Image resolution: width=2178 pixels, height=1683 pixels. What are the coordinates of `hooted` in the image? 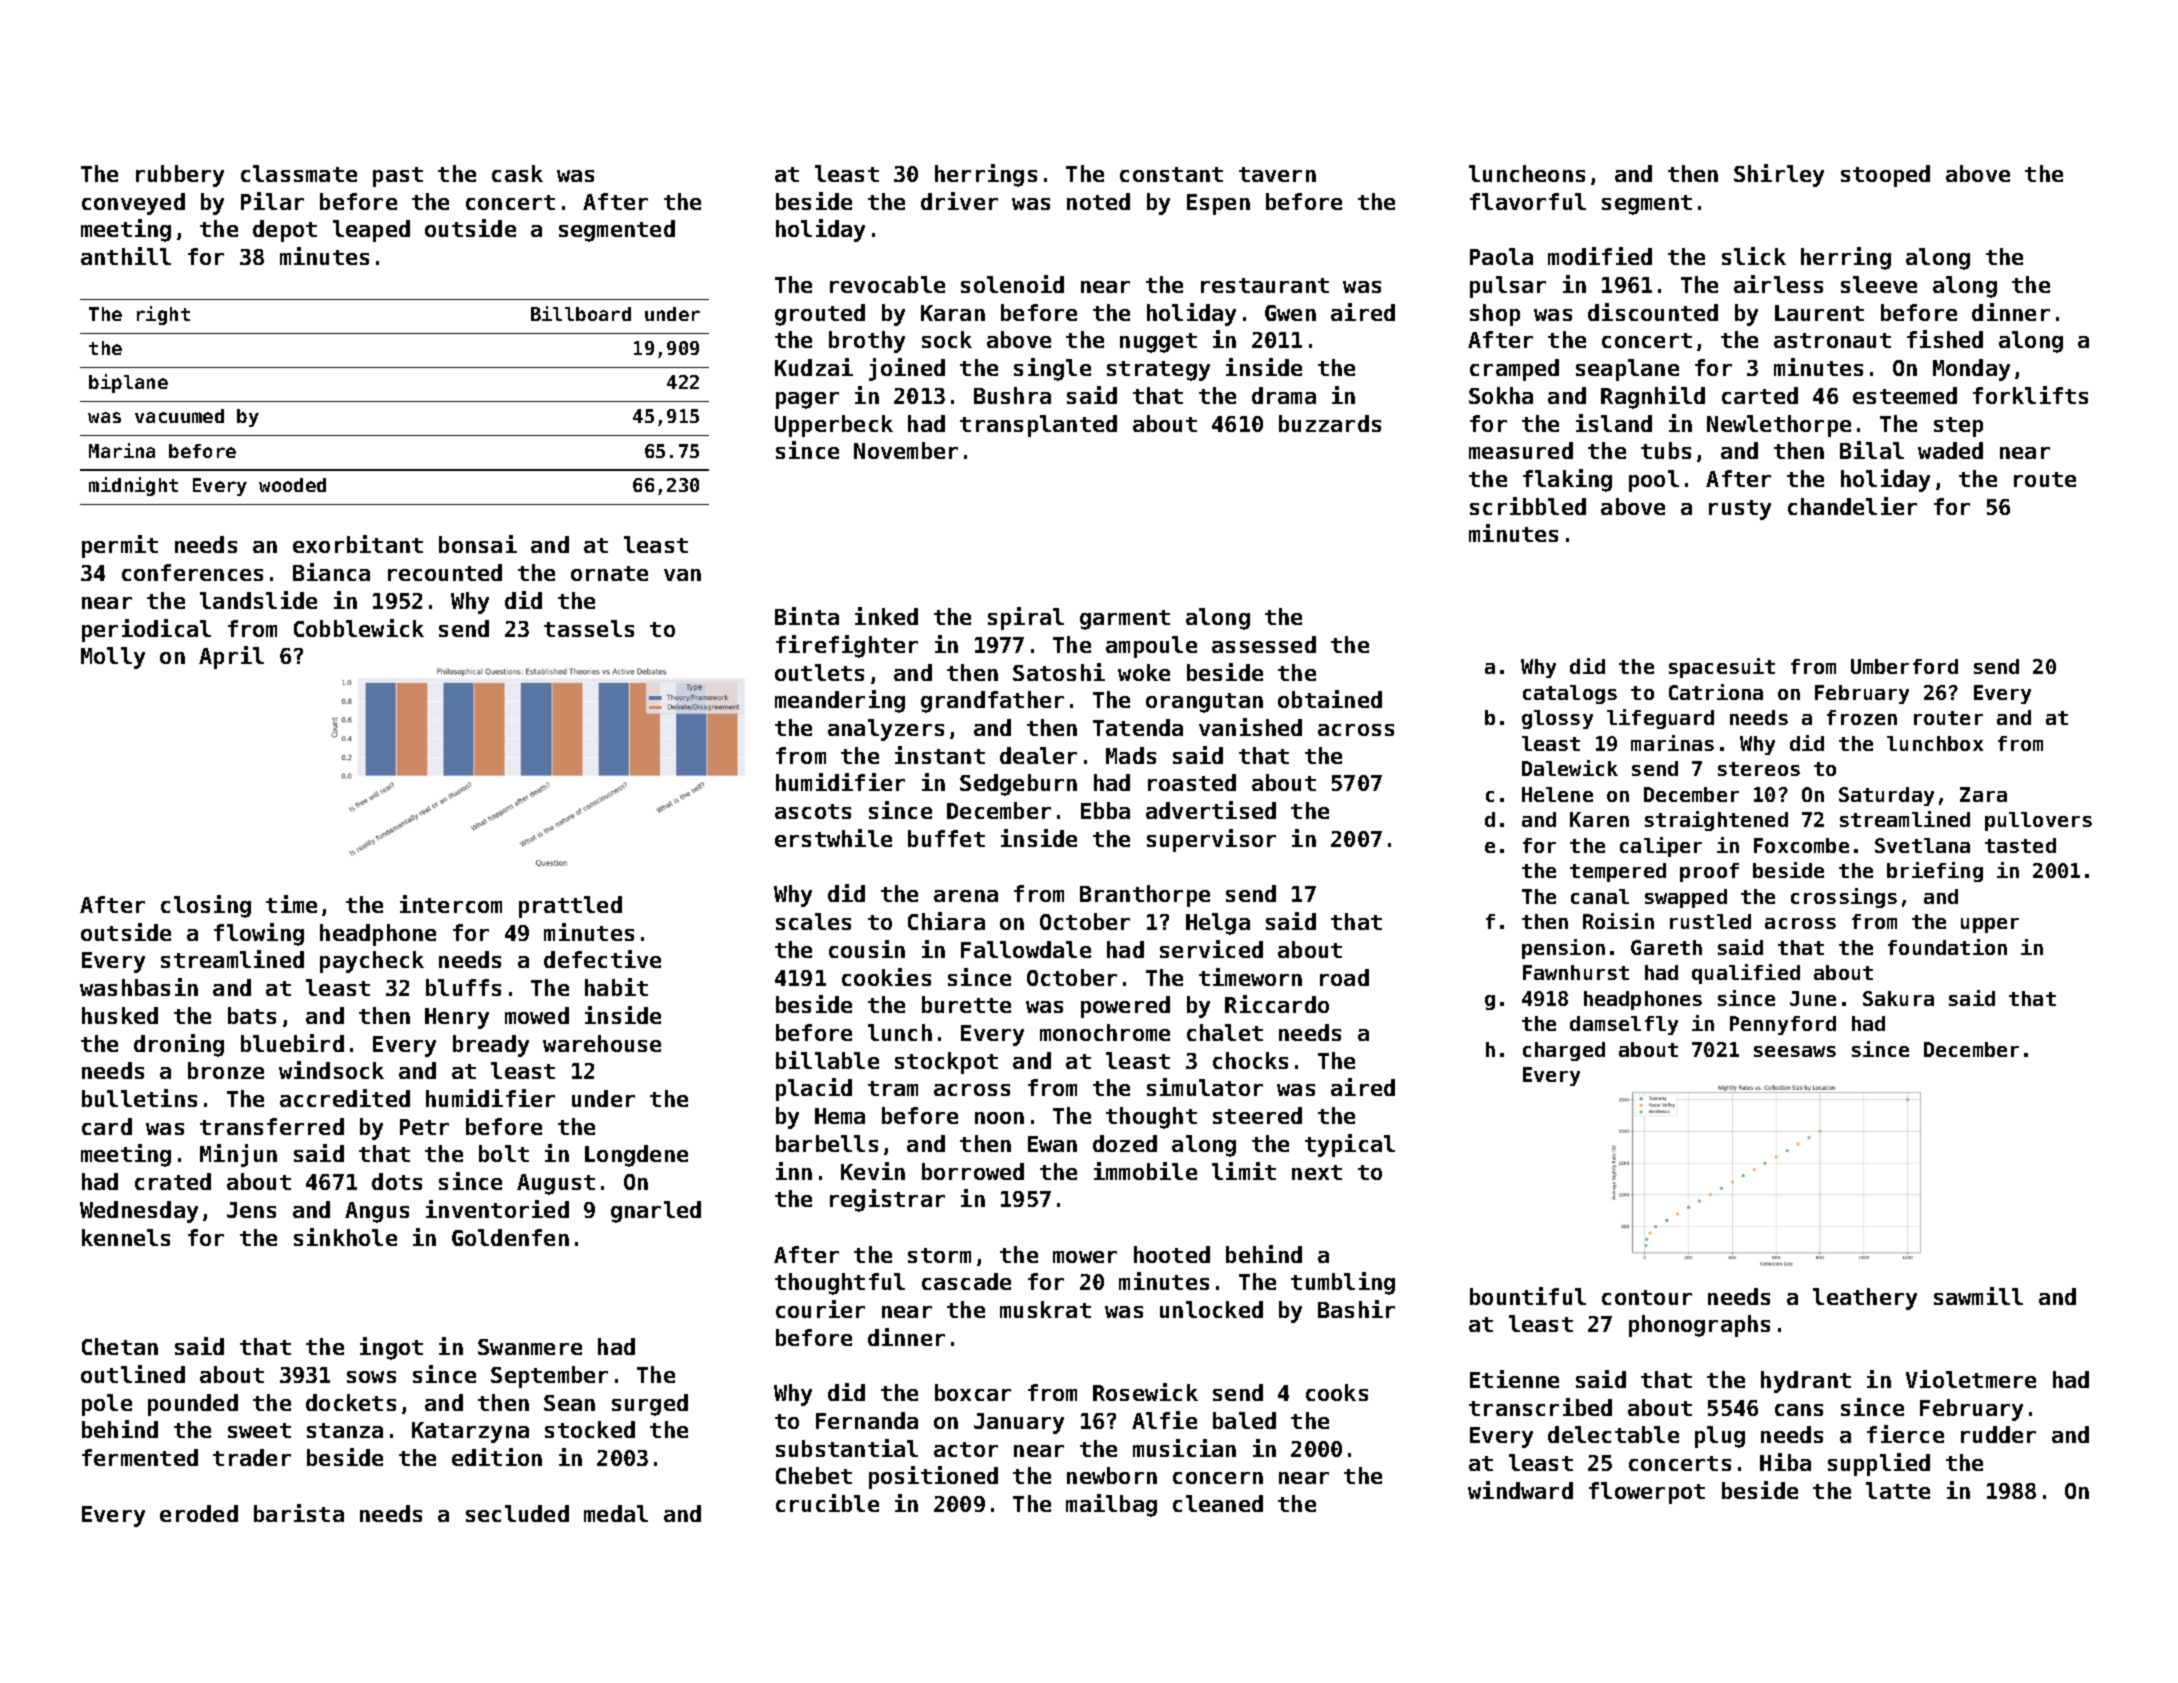 It's located at (1172, 1254).
